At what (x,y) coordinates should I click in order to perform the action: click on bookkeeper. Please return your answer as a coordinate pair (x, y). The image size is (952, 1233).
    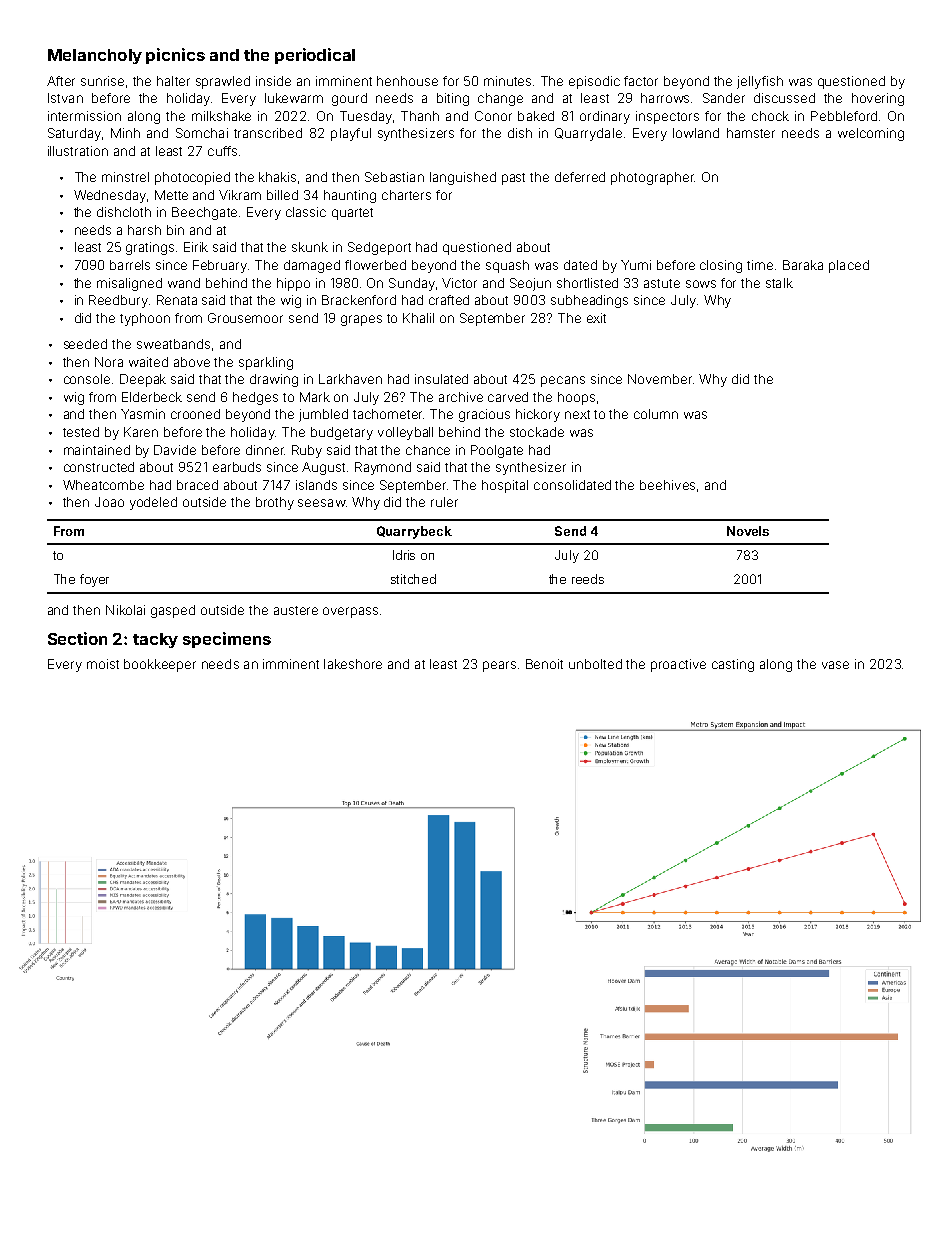
    Looking at the image, I should click on (160, 665).
